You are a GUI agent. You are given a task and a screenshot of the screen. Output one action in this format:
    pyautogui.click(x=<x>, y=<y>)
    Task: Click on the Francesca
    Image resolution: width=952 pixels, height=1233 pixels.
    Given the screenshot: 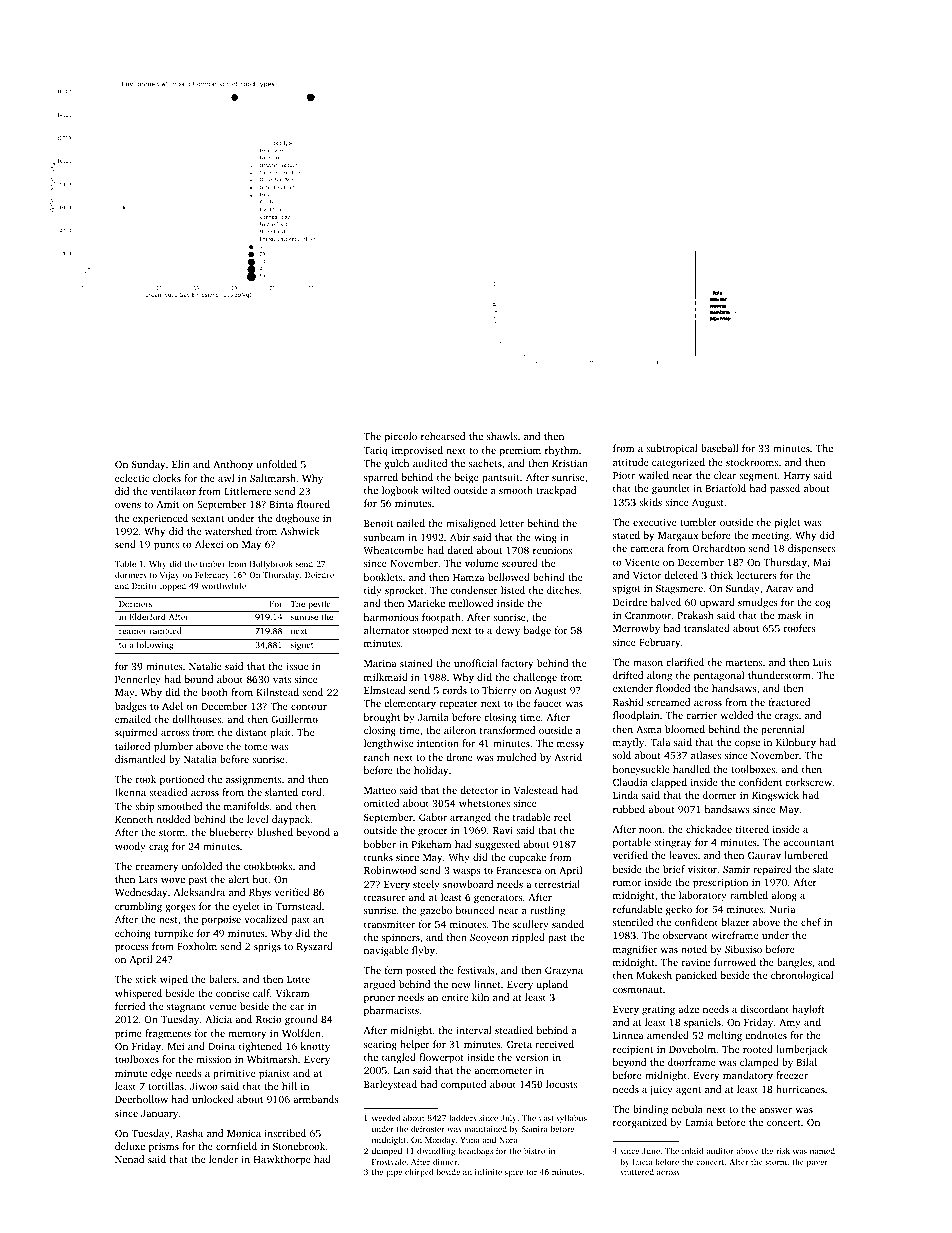 What is the action you would take?
    pyautogui.click(x=518, y=870)
